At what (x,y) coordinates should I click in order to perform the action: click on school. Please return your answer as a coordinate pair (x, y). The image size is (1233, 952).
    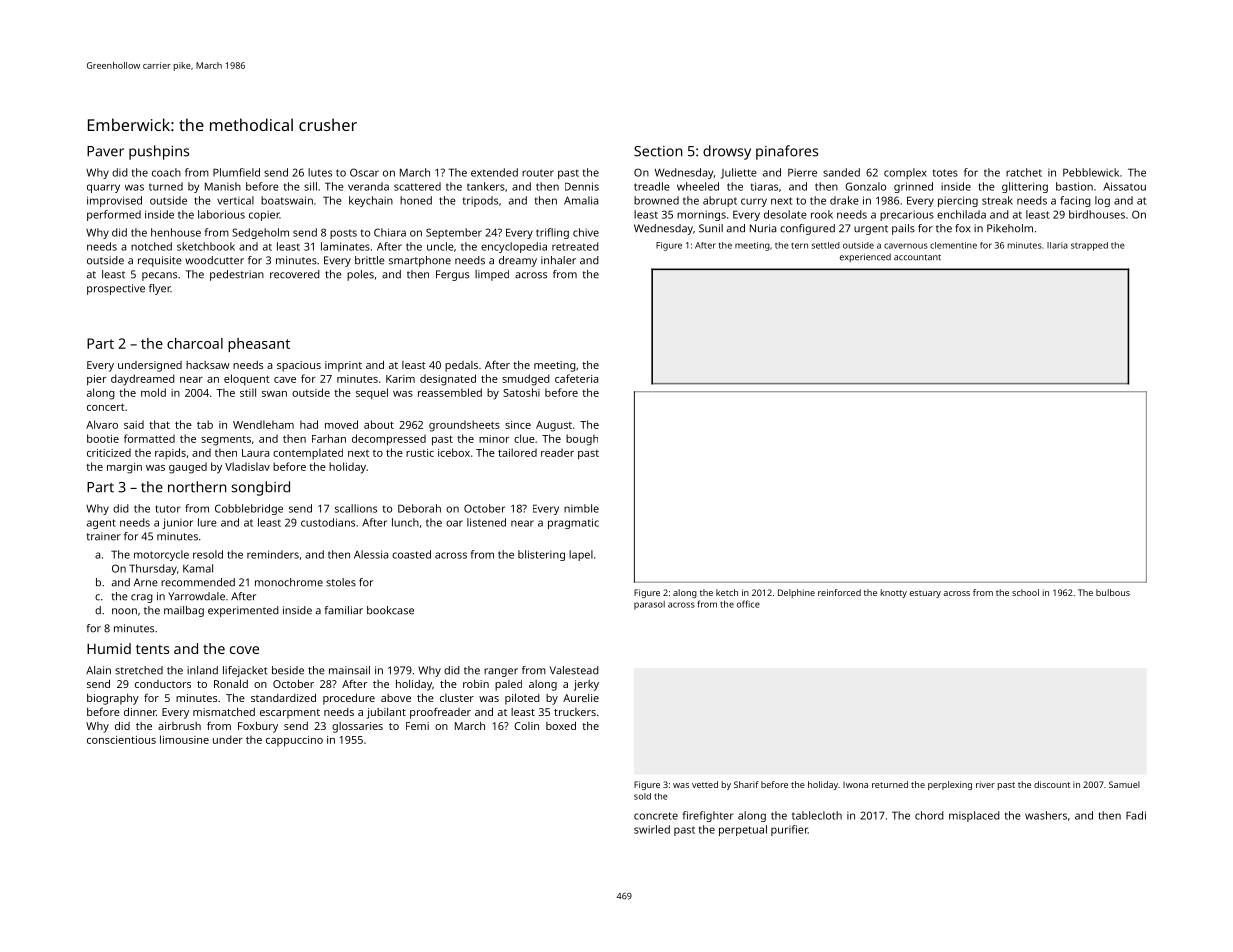
    Looking at the image, I should click on (1025, 592).
